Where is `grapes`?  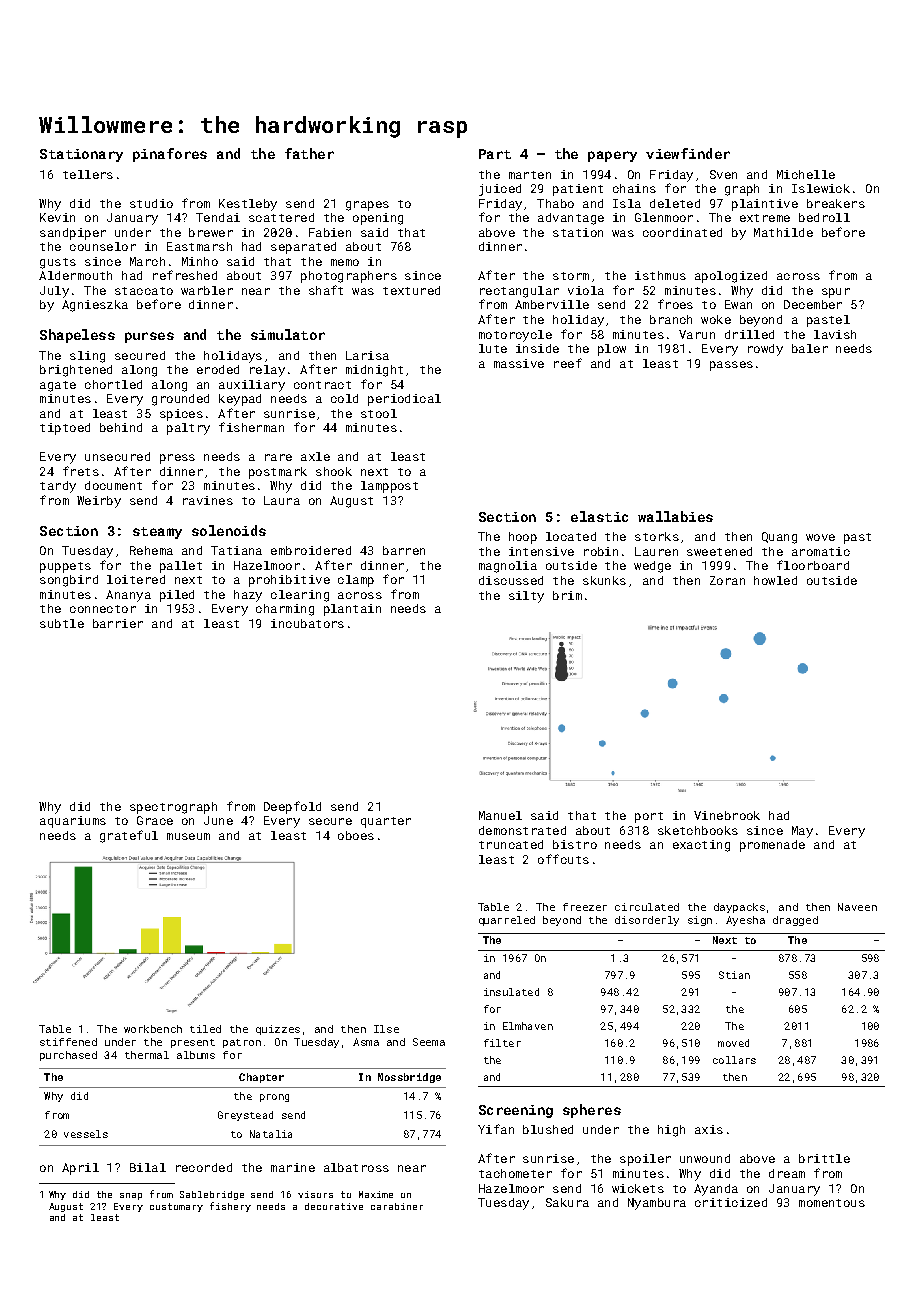 grapes is located at coordinates (367, 206).
